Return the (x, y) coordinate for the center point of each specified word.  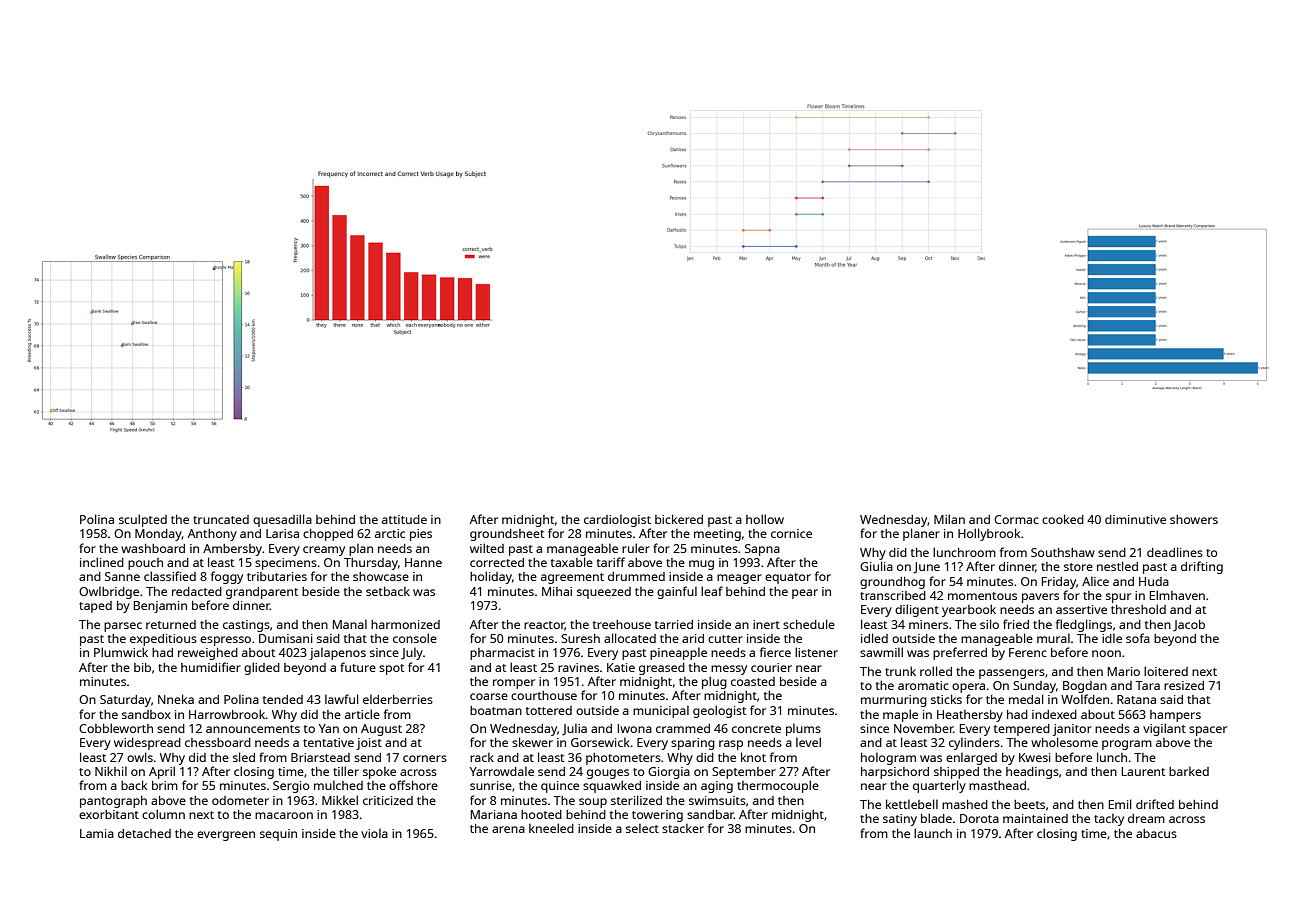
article (362, 714)
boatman (496, 710)
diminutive (1135, 519)
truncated (221, 519)
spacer (1208, 731)
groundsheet (507, 535)
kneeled (551, 828)
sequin (278, 835)
